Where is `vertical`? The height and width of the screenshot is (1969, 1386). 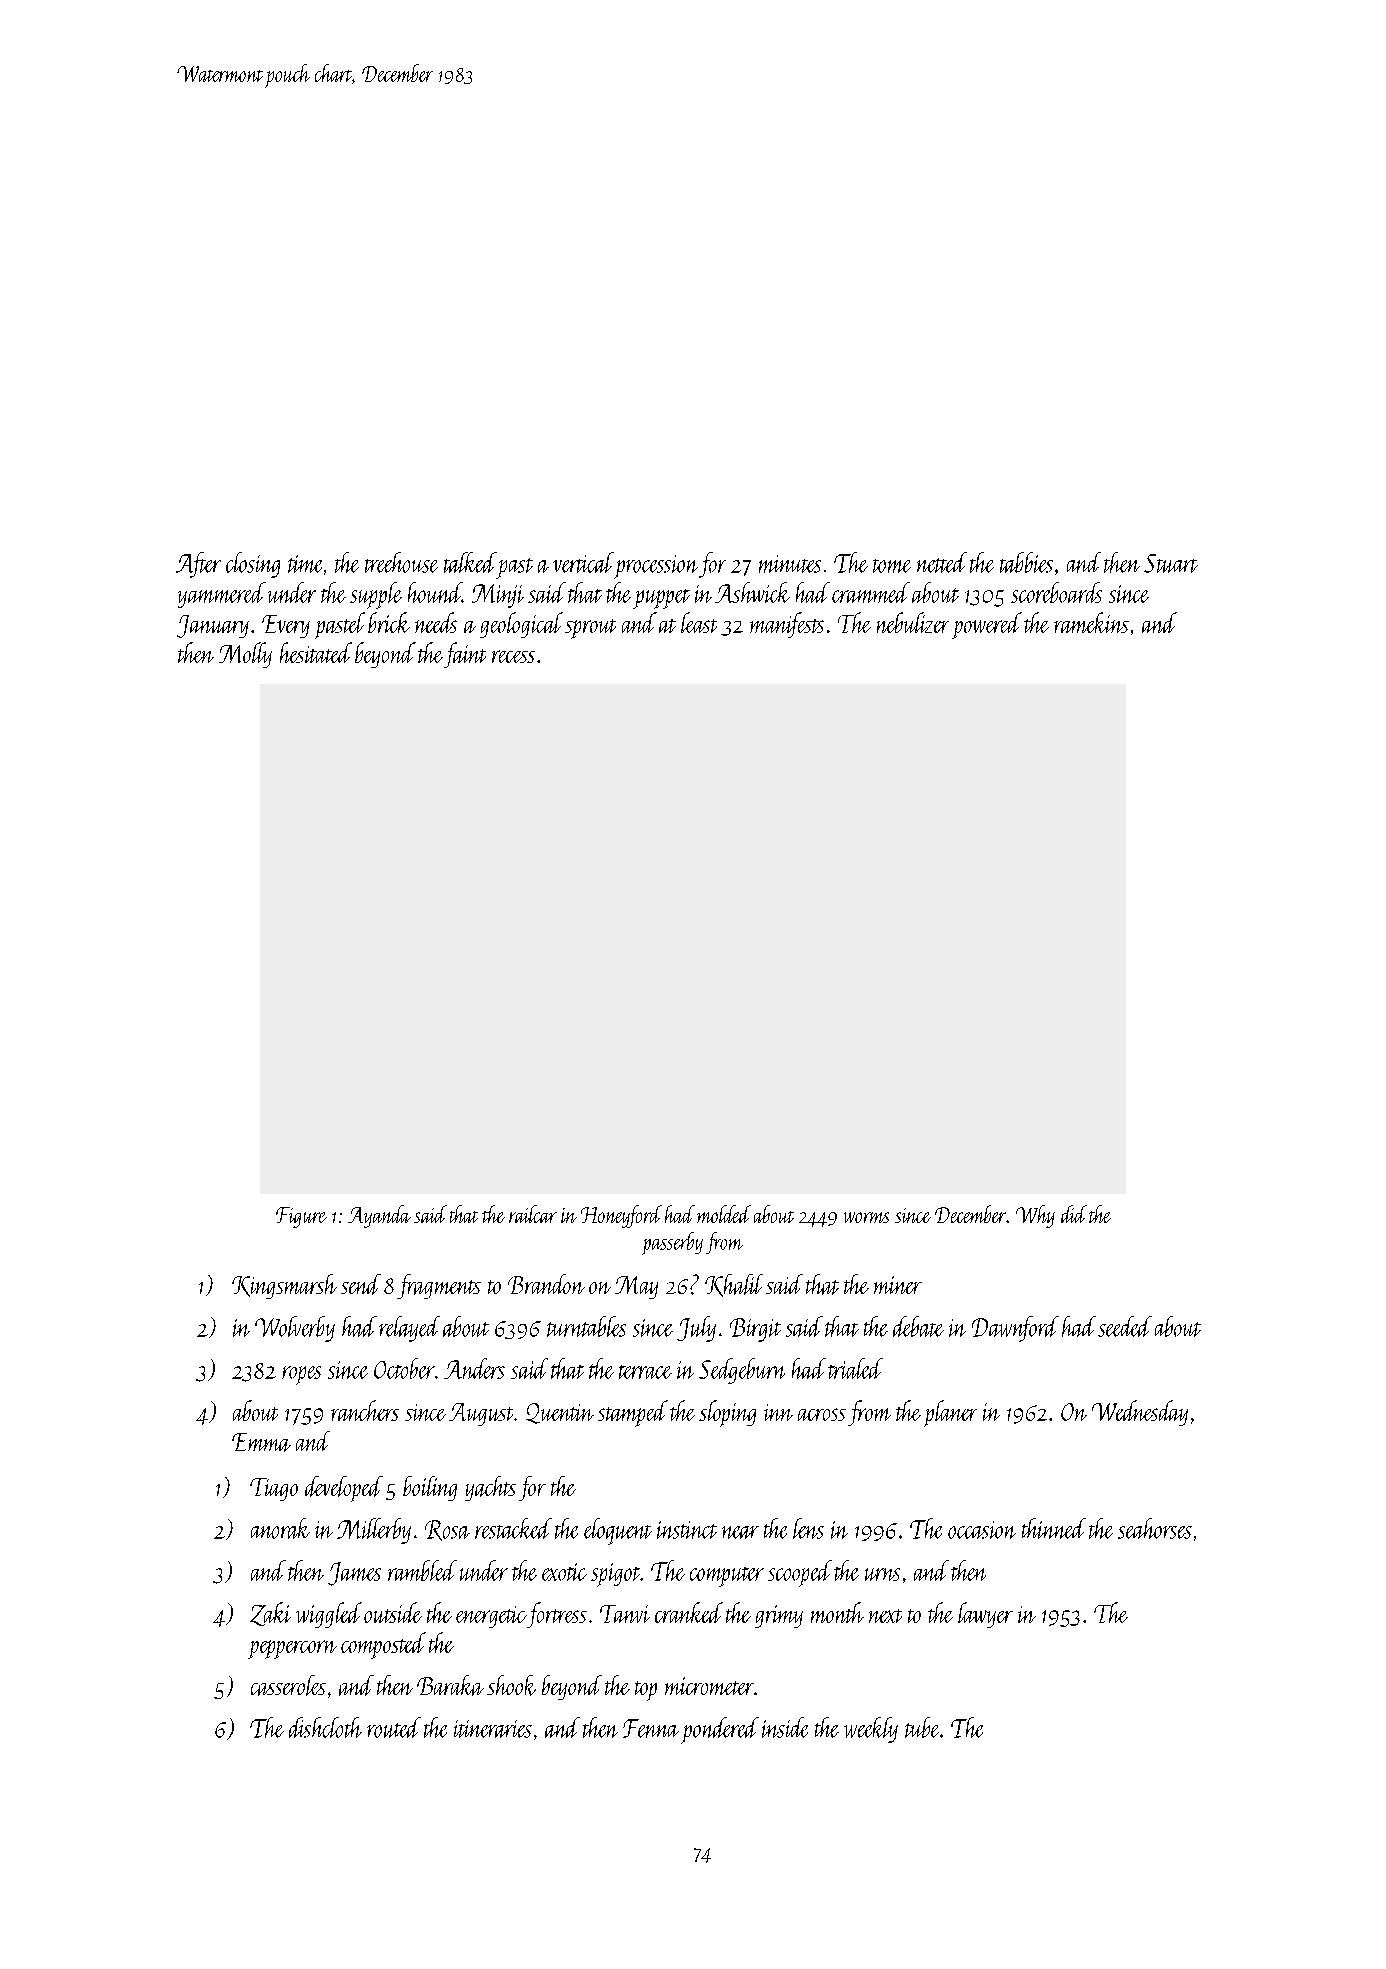
vertical is located at coordinates (583, 562).
